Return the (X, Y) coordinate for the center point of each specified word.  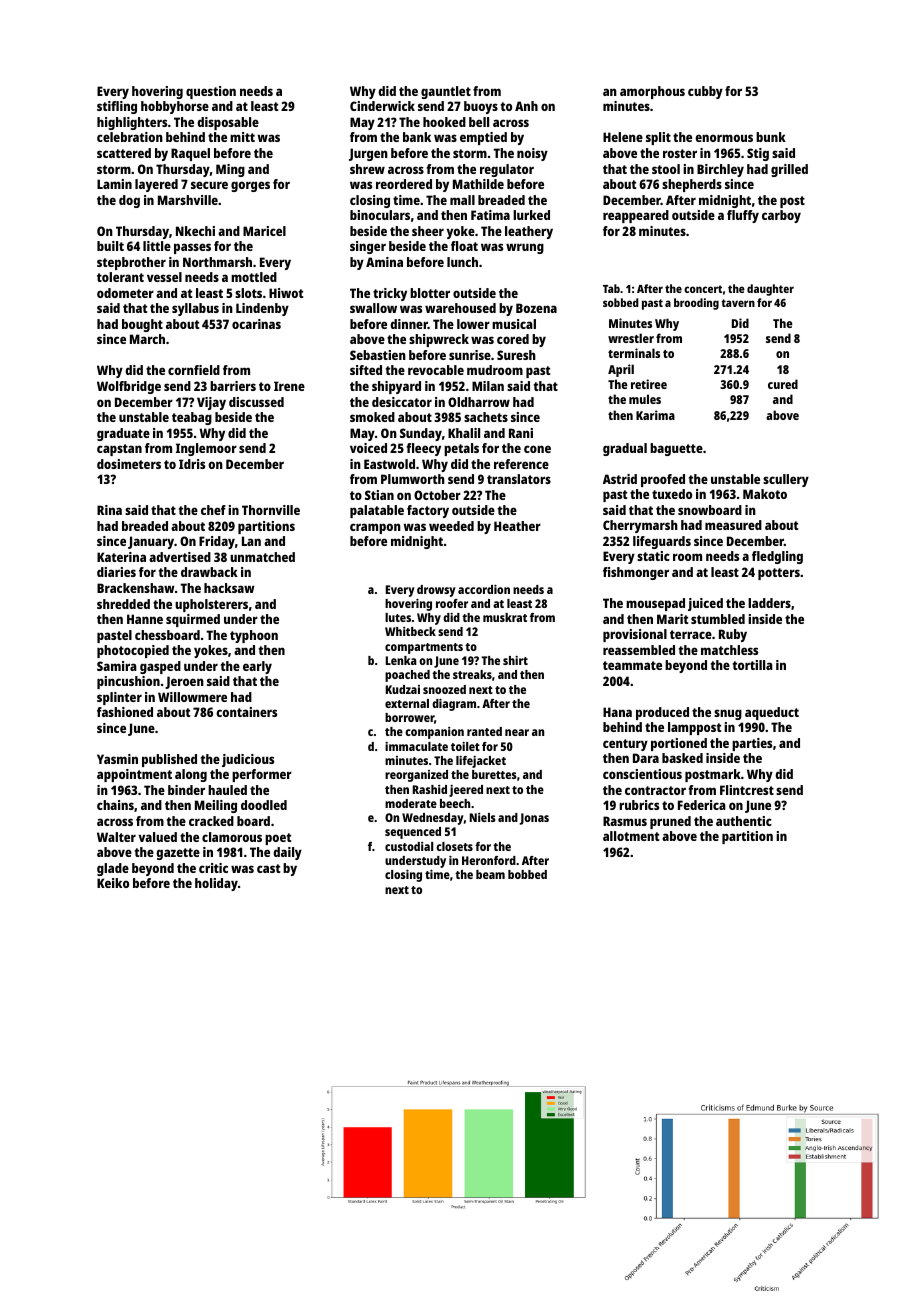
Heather (517, 526)
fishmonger (636, 573)
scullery (786, 480)
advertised (180, 557)
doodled (264, 805)
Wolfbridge (129, 387)
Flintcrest (747, 790)
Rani (521, 433)
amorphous (652, 92)
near (517, 732)
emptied (483, 138)
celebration (130, 137)
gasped (160, 667)
